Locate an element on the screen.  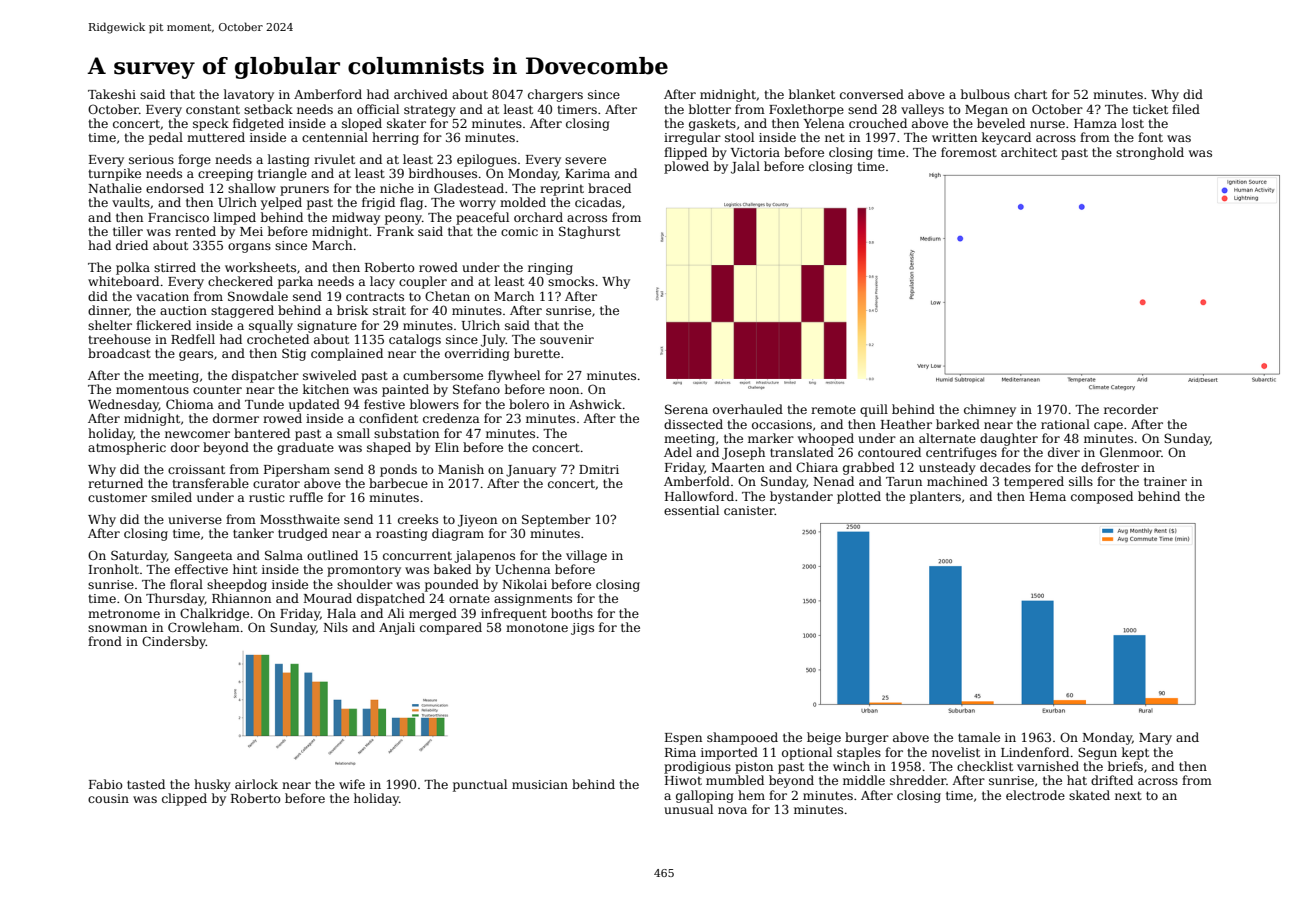
recorder is located at coordinates (1131, 409).
